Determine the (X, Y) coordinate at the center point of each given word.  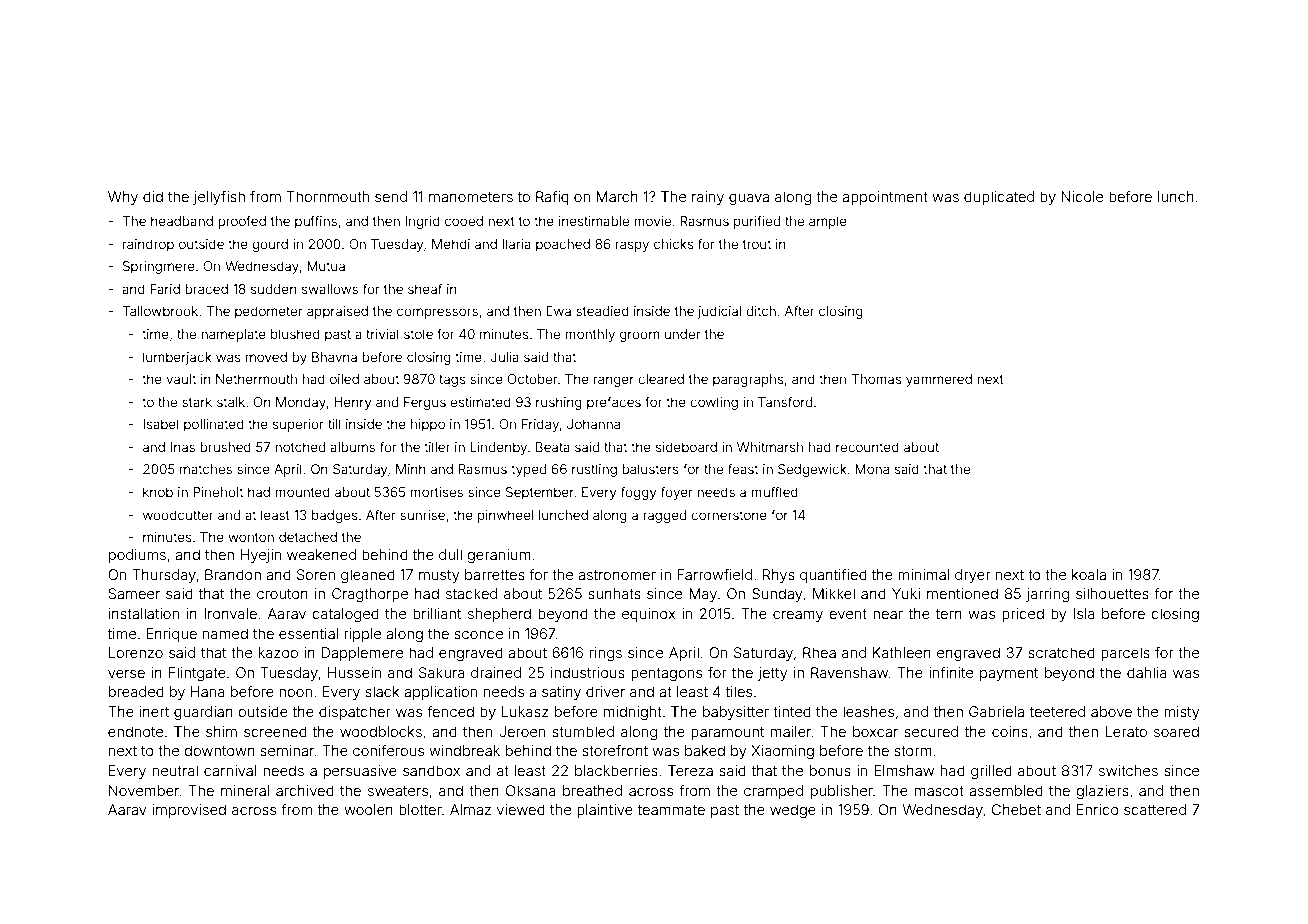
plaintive (605, 811)
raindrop (148, 245)
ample (828, 222)
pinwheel (505, 516)
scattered (1155, 809)
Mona (872, 469)
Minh (411, 469)
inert (154, 711)
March (617, 196)
